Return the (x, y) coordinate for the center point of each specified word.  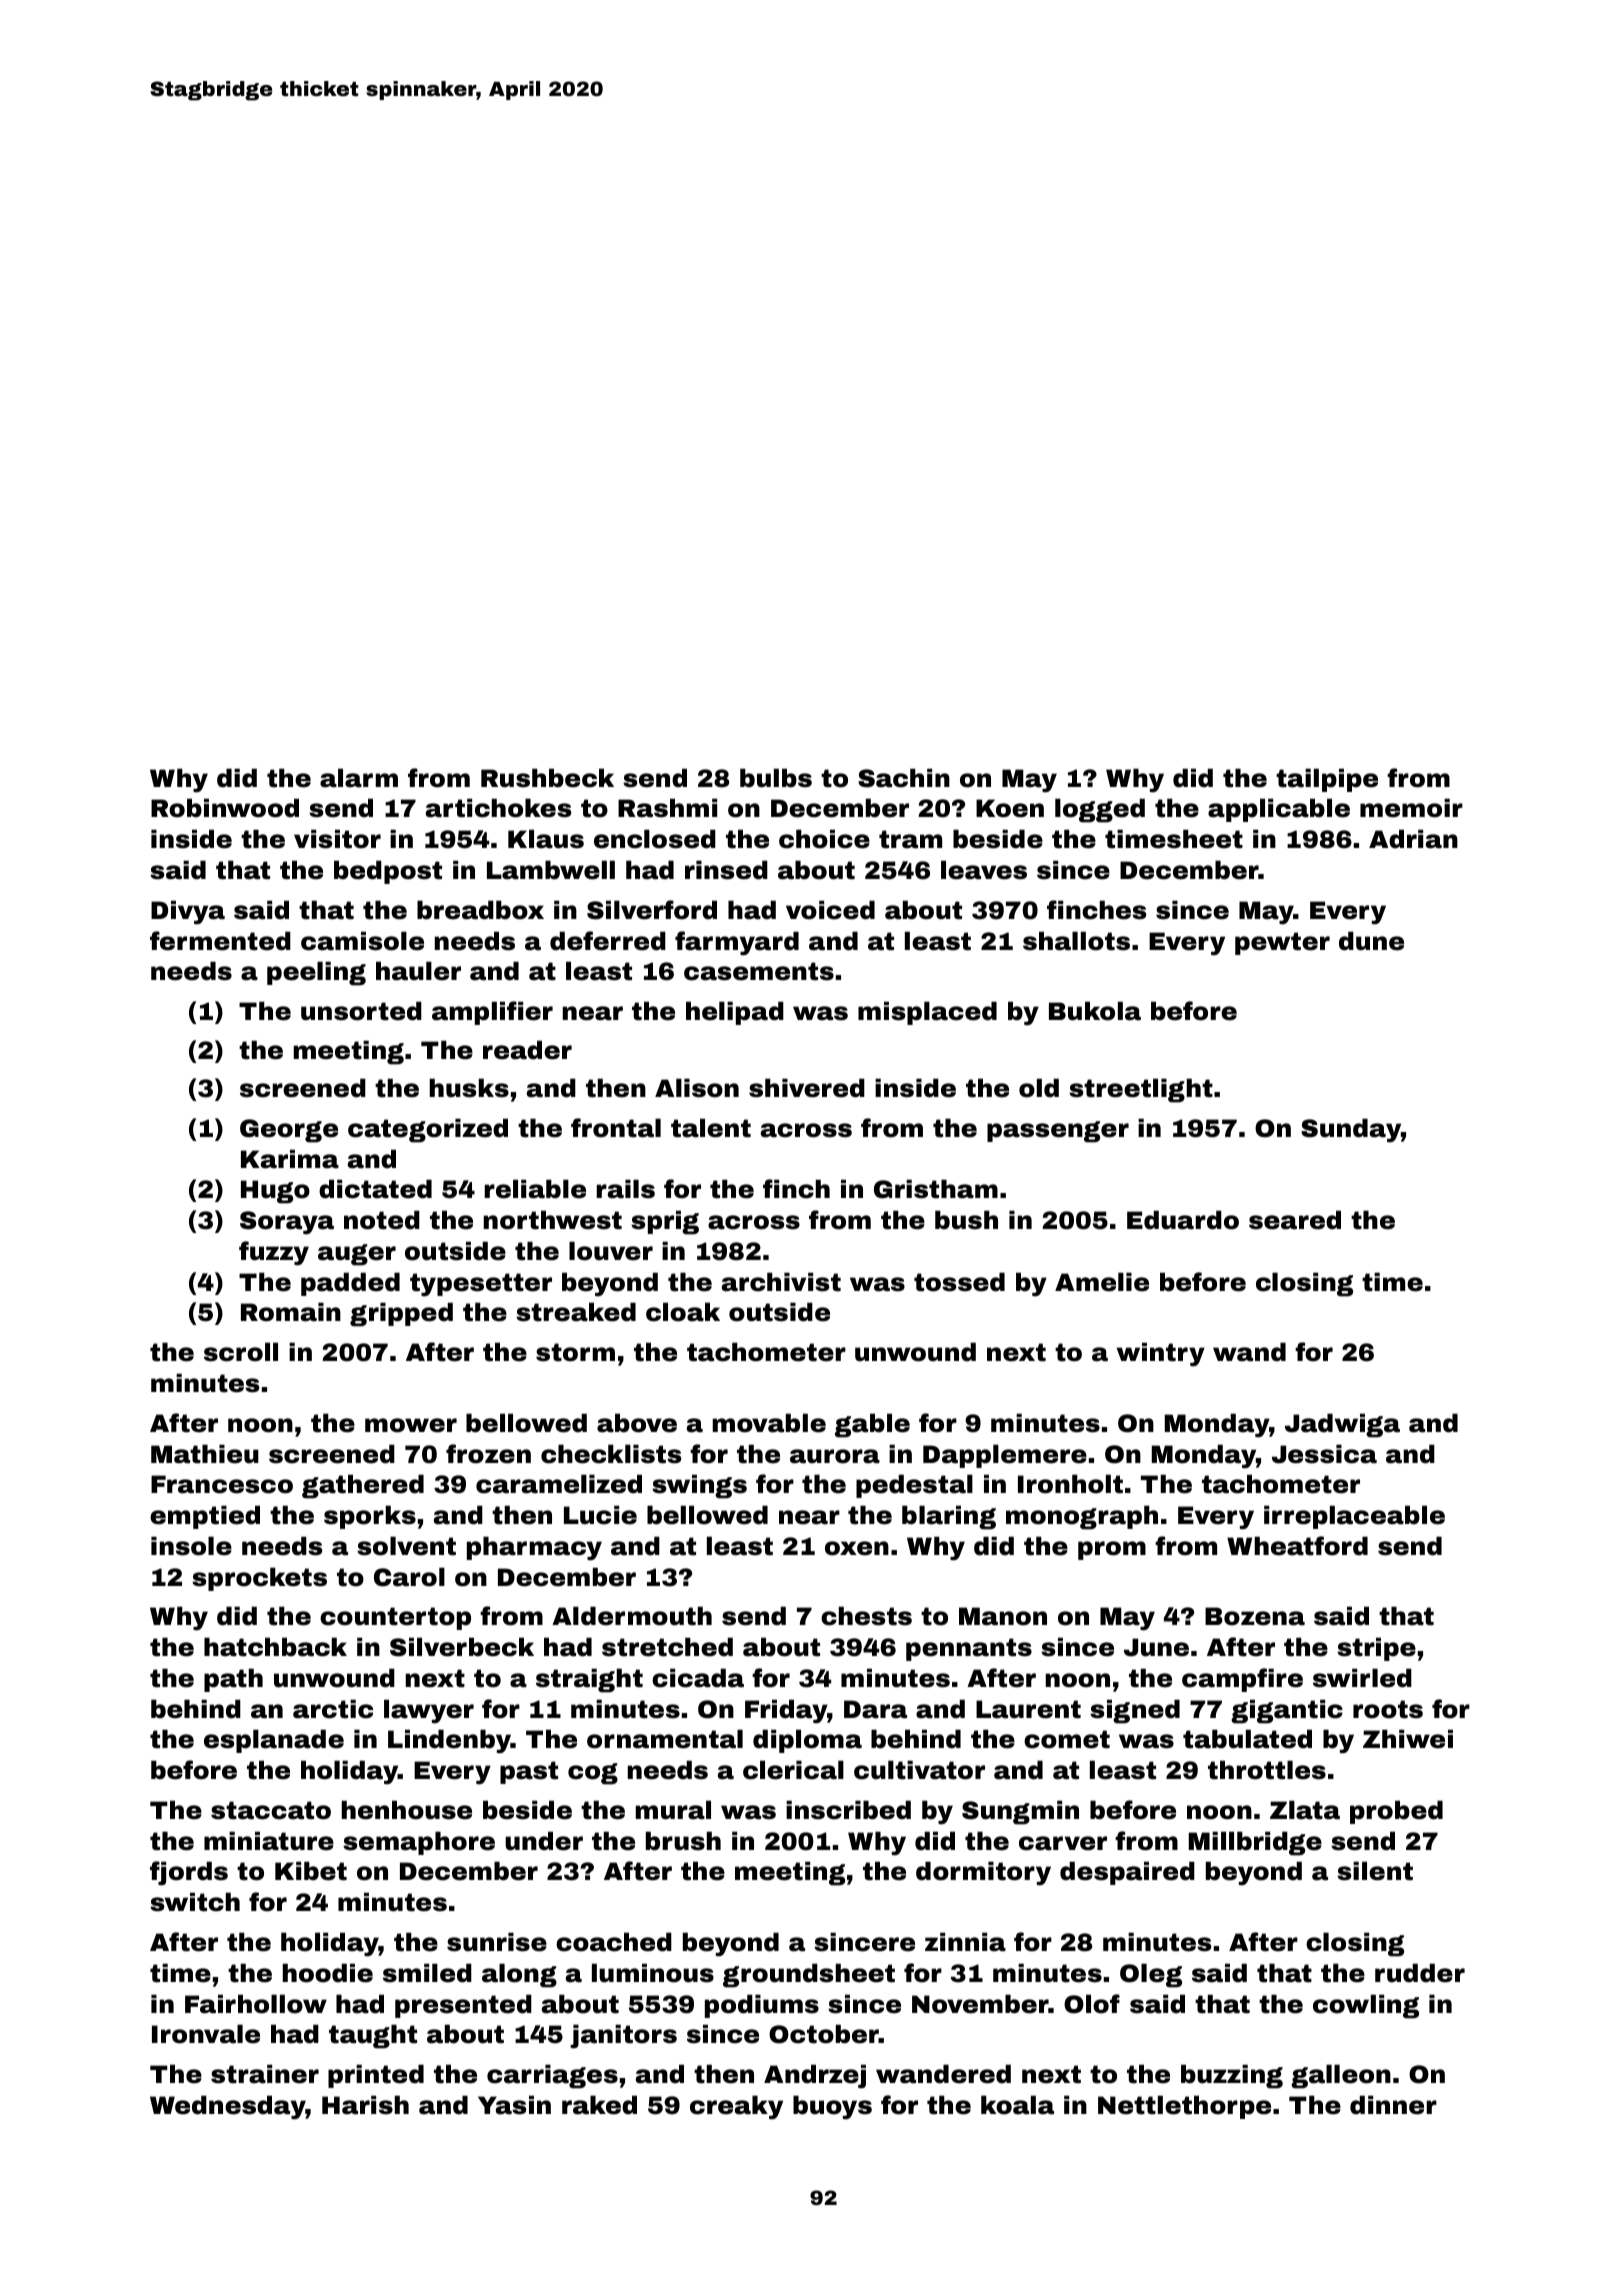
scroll (241, 1352)
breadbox (480, 910)
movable (769, 1423)
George (289, 1131)
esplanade (274, 1741)
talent (711, 1128)
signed (1135, 1711)
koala (1017, 2105)
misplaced (927, 1013)
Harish (365, 2105)
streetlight (1141, 1090)
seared (1295, 1220)
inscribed (848, 1810)
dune (1371, 941)
